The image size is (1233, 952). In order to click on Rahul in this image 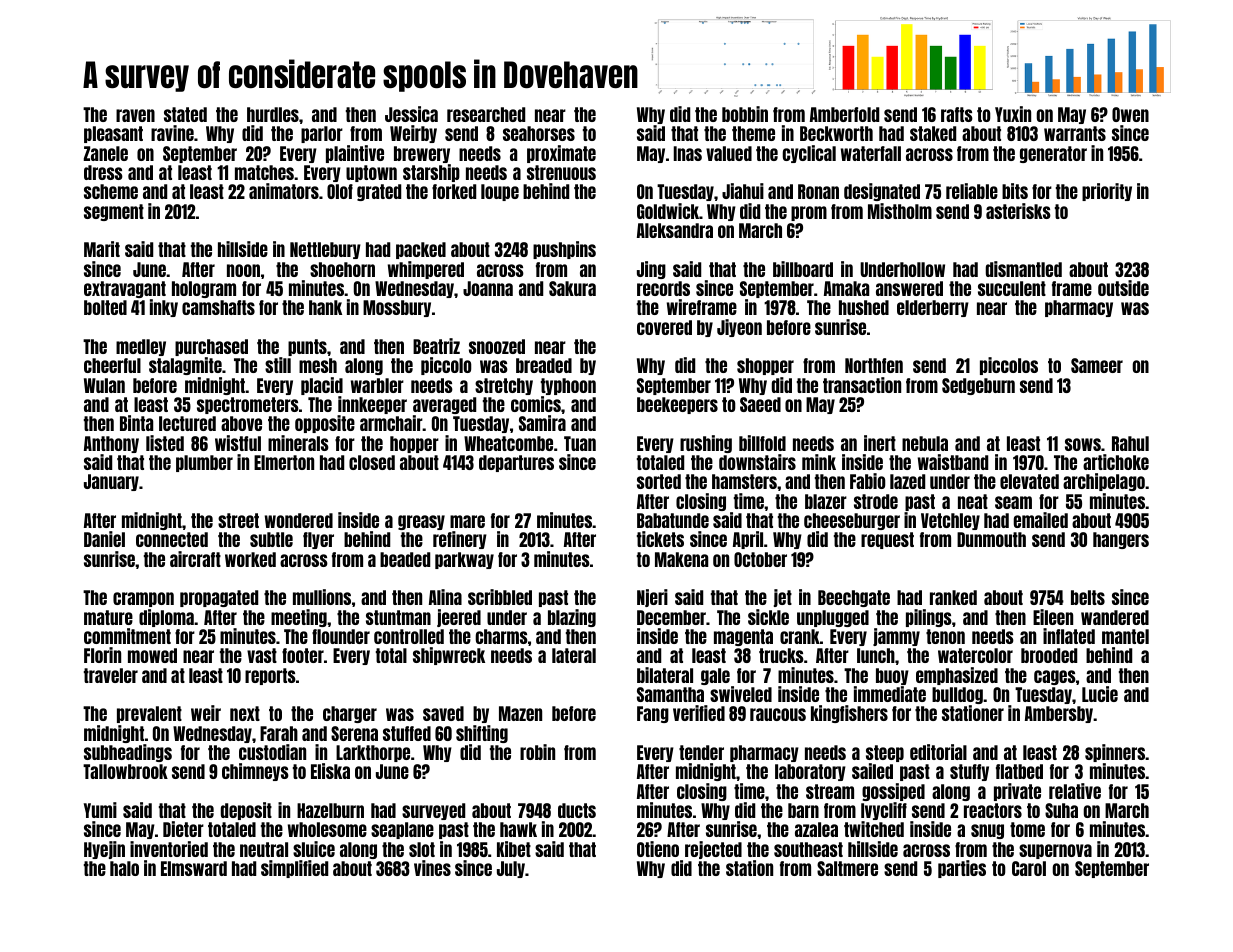, I will do `click(1130, 443)`.
